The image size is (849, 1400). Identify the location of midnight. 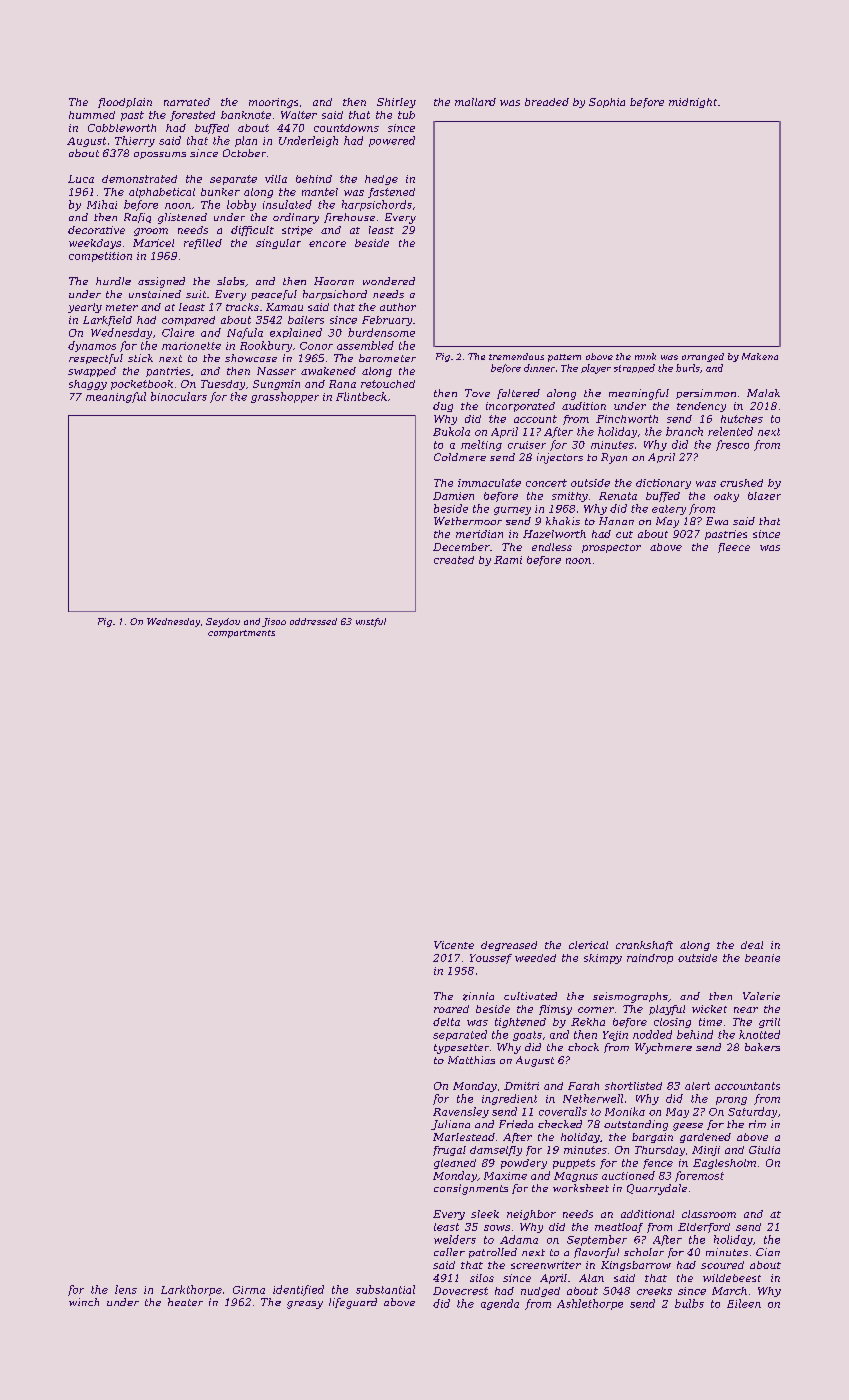
(693, 103).
